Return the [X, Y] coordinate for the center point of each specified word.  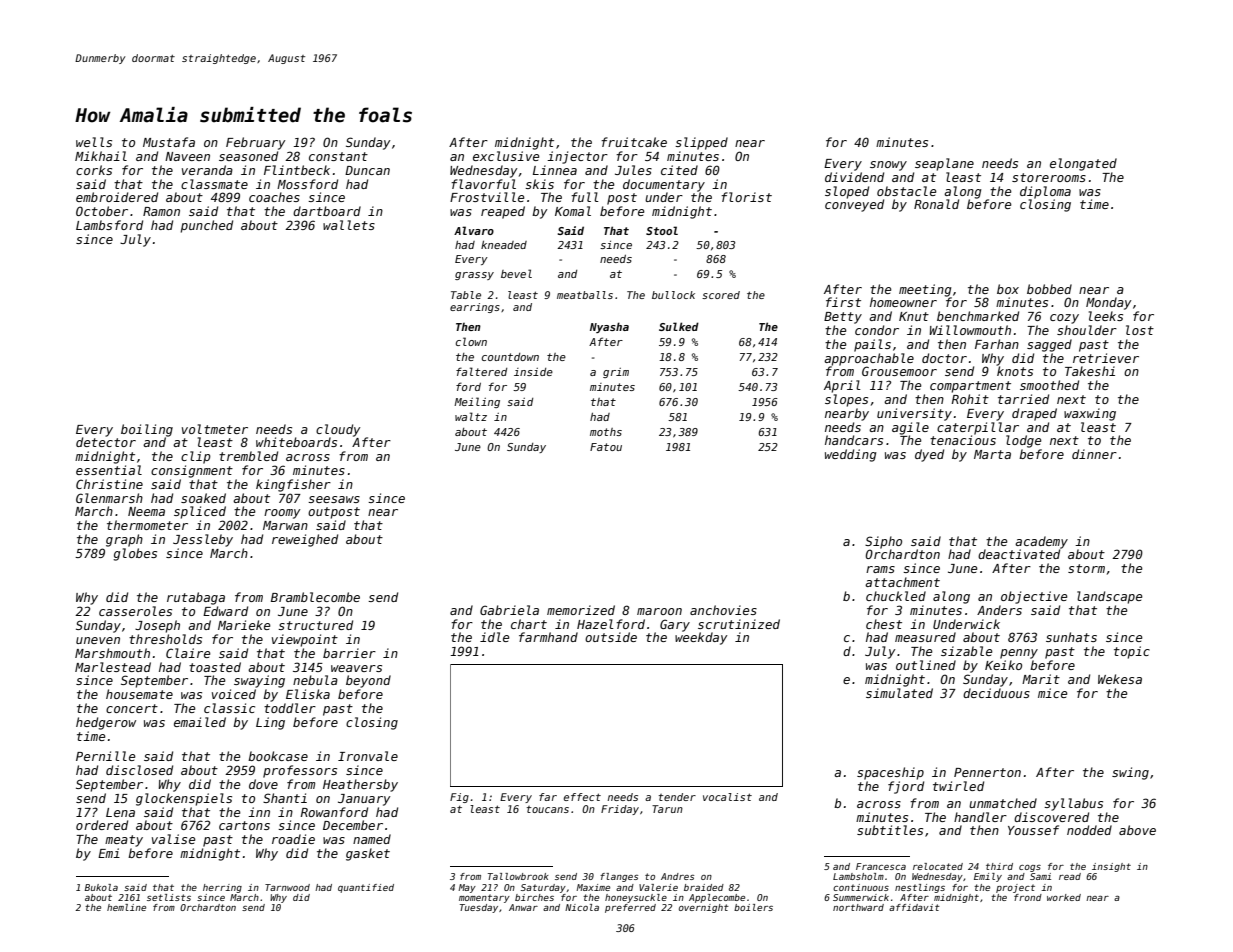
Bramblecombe [315, 597]
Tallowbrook [518, 876]
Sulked [679, 326]
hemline [126, 907]
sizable [967, 651]
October [102, 211]
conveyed [854, 205]
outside [611, 637]
